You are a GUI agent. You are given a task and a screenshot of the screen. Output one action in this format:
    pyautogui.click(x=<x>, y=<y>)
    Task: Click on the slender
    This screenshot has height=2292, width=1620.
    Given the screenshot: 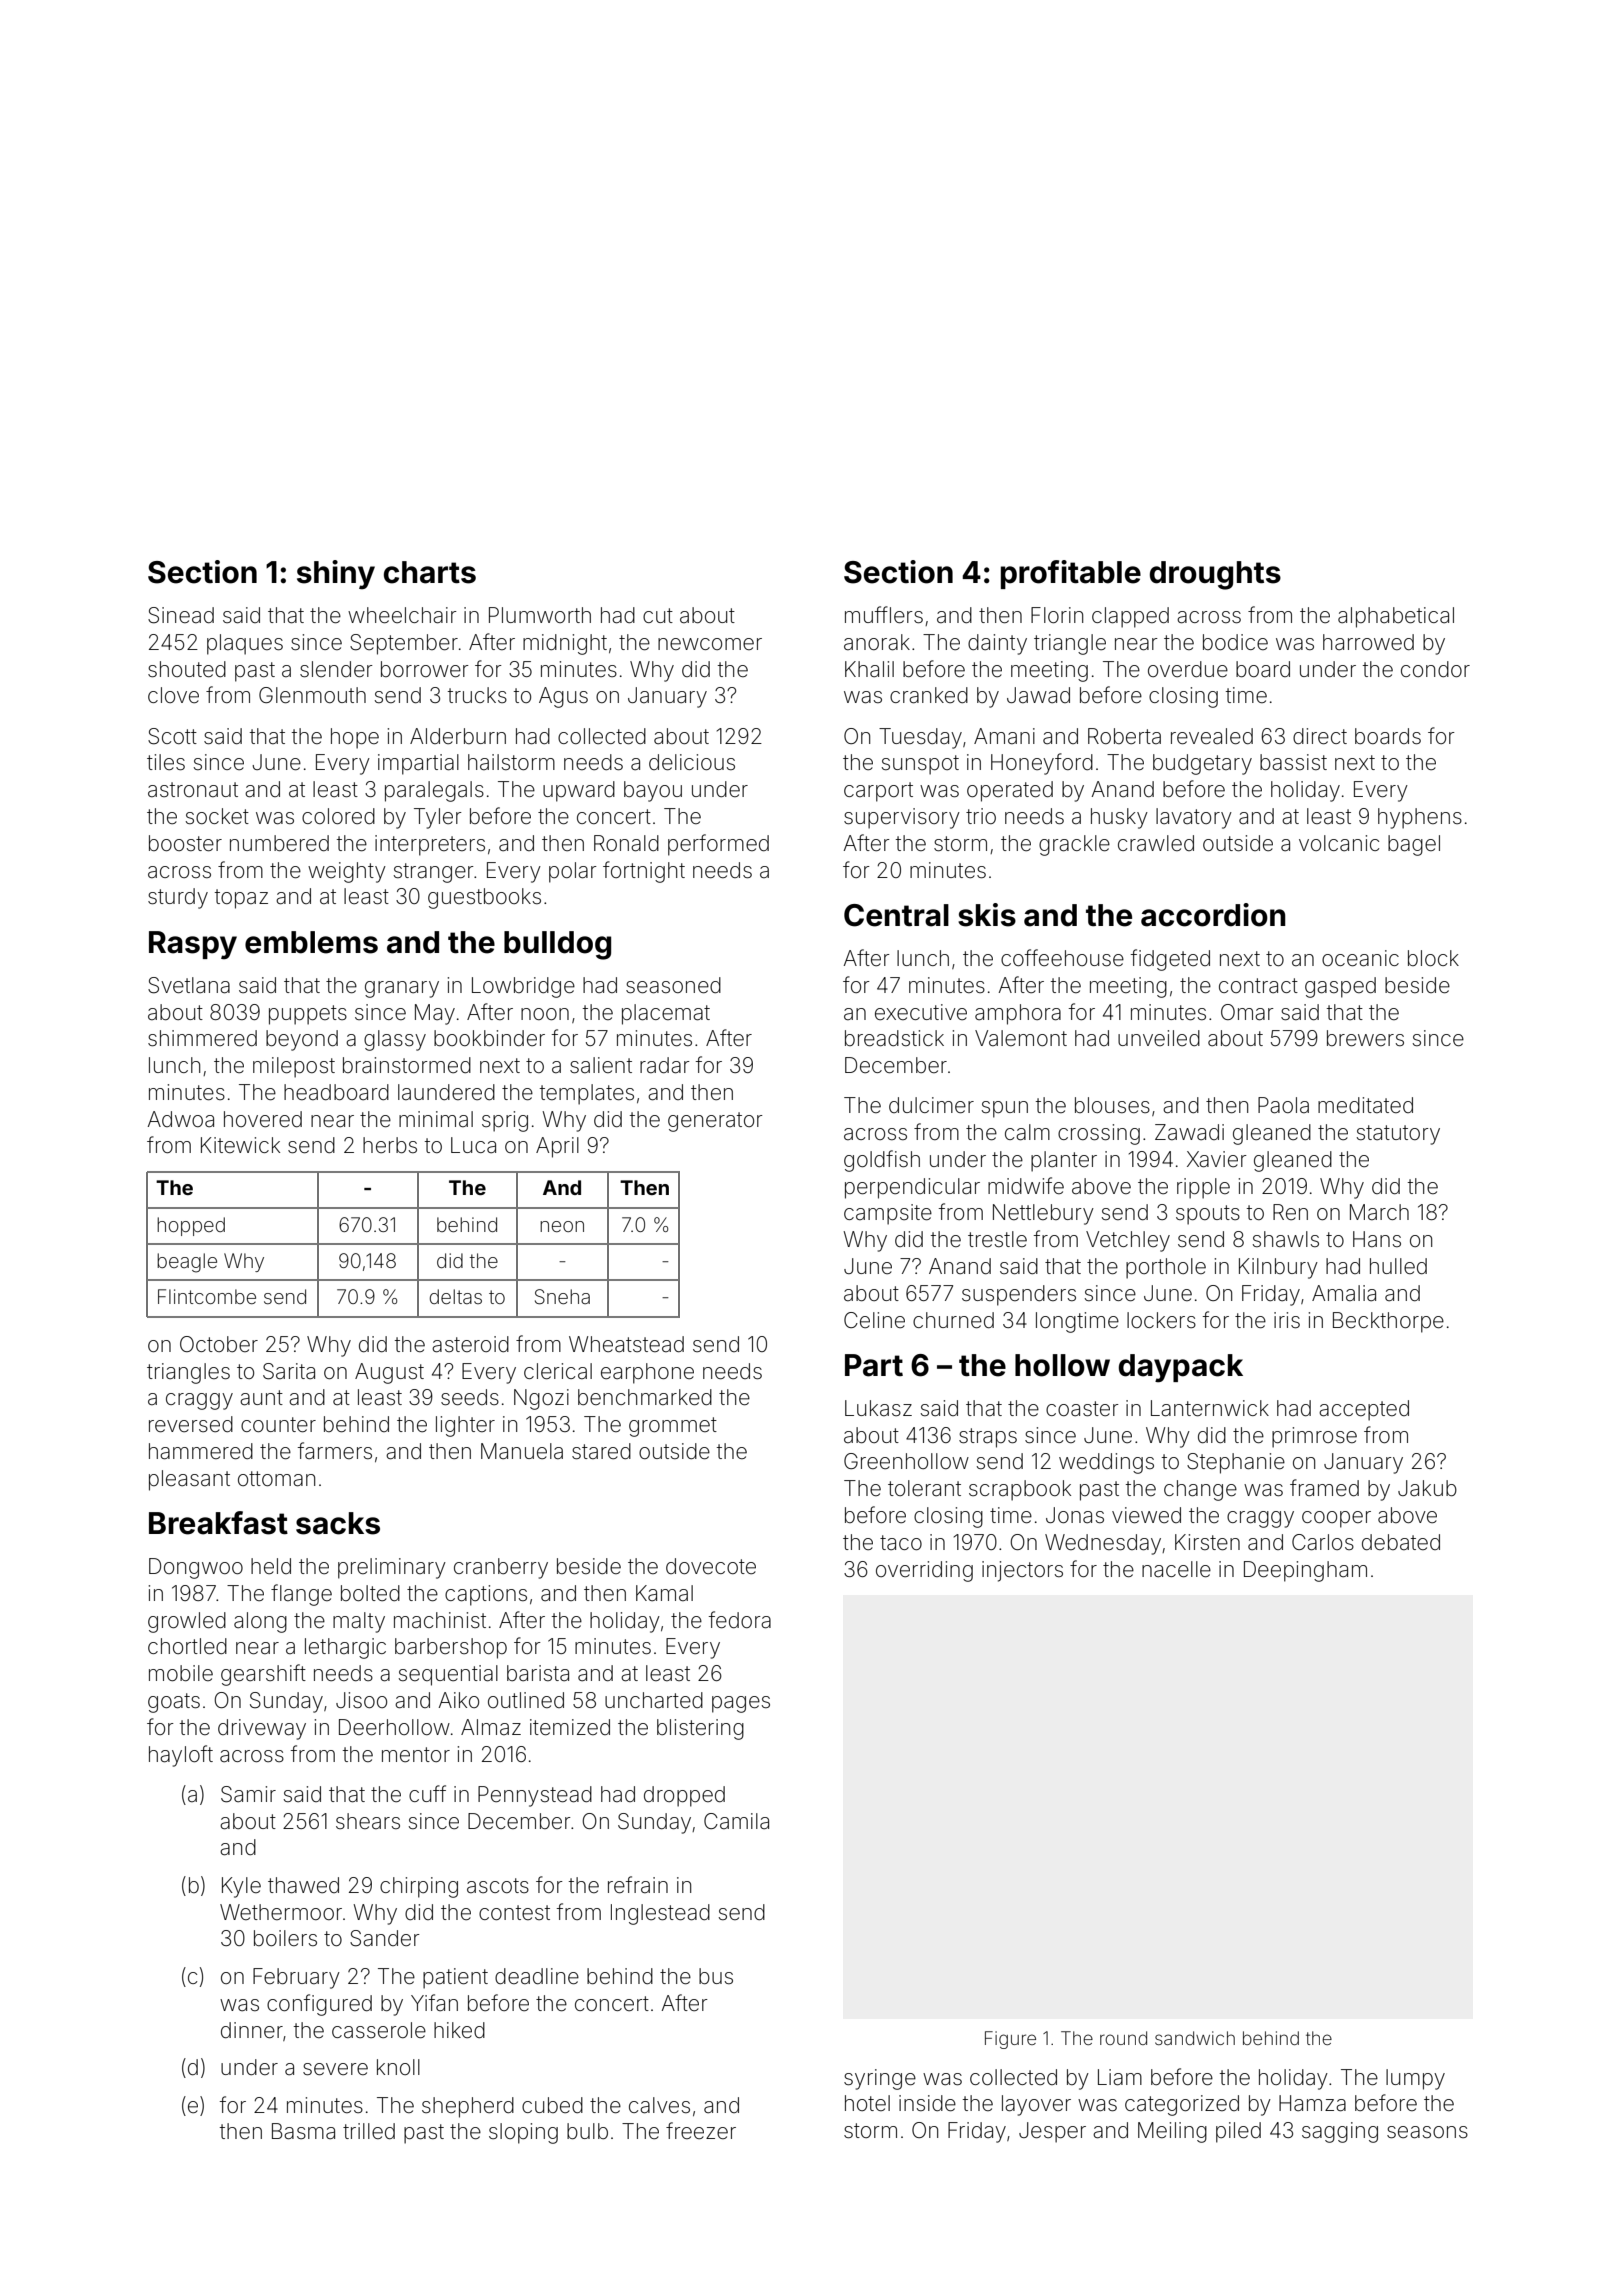 What is the action you would take?
    pyautogui.click(x=336, y=669)
